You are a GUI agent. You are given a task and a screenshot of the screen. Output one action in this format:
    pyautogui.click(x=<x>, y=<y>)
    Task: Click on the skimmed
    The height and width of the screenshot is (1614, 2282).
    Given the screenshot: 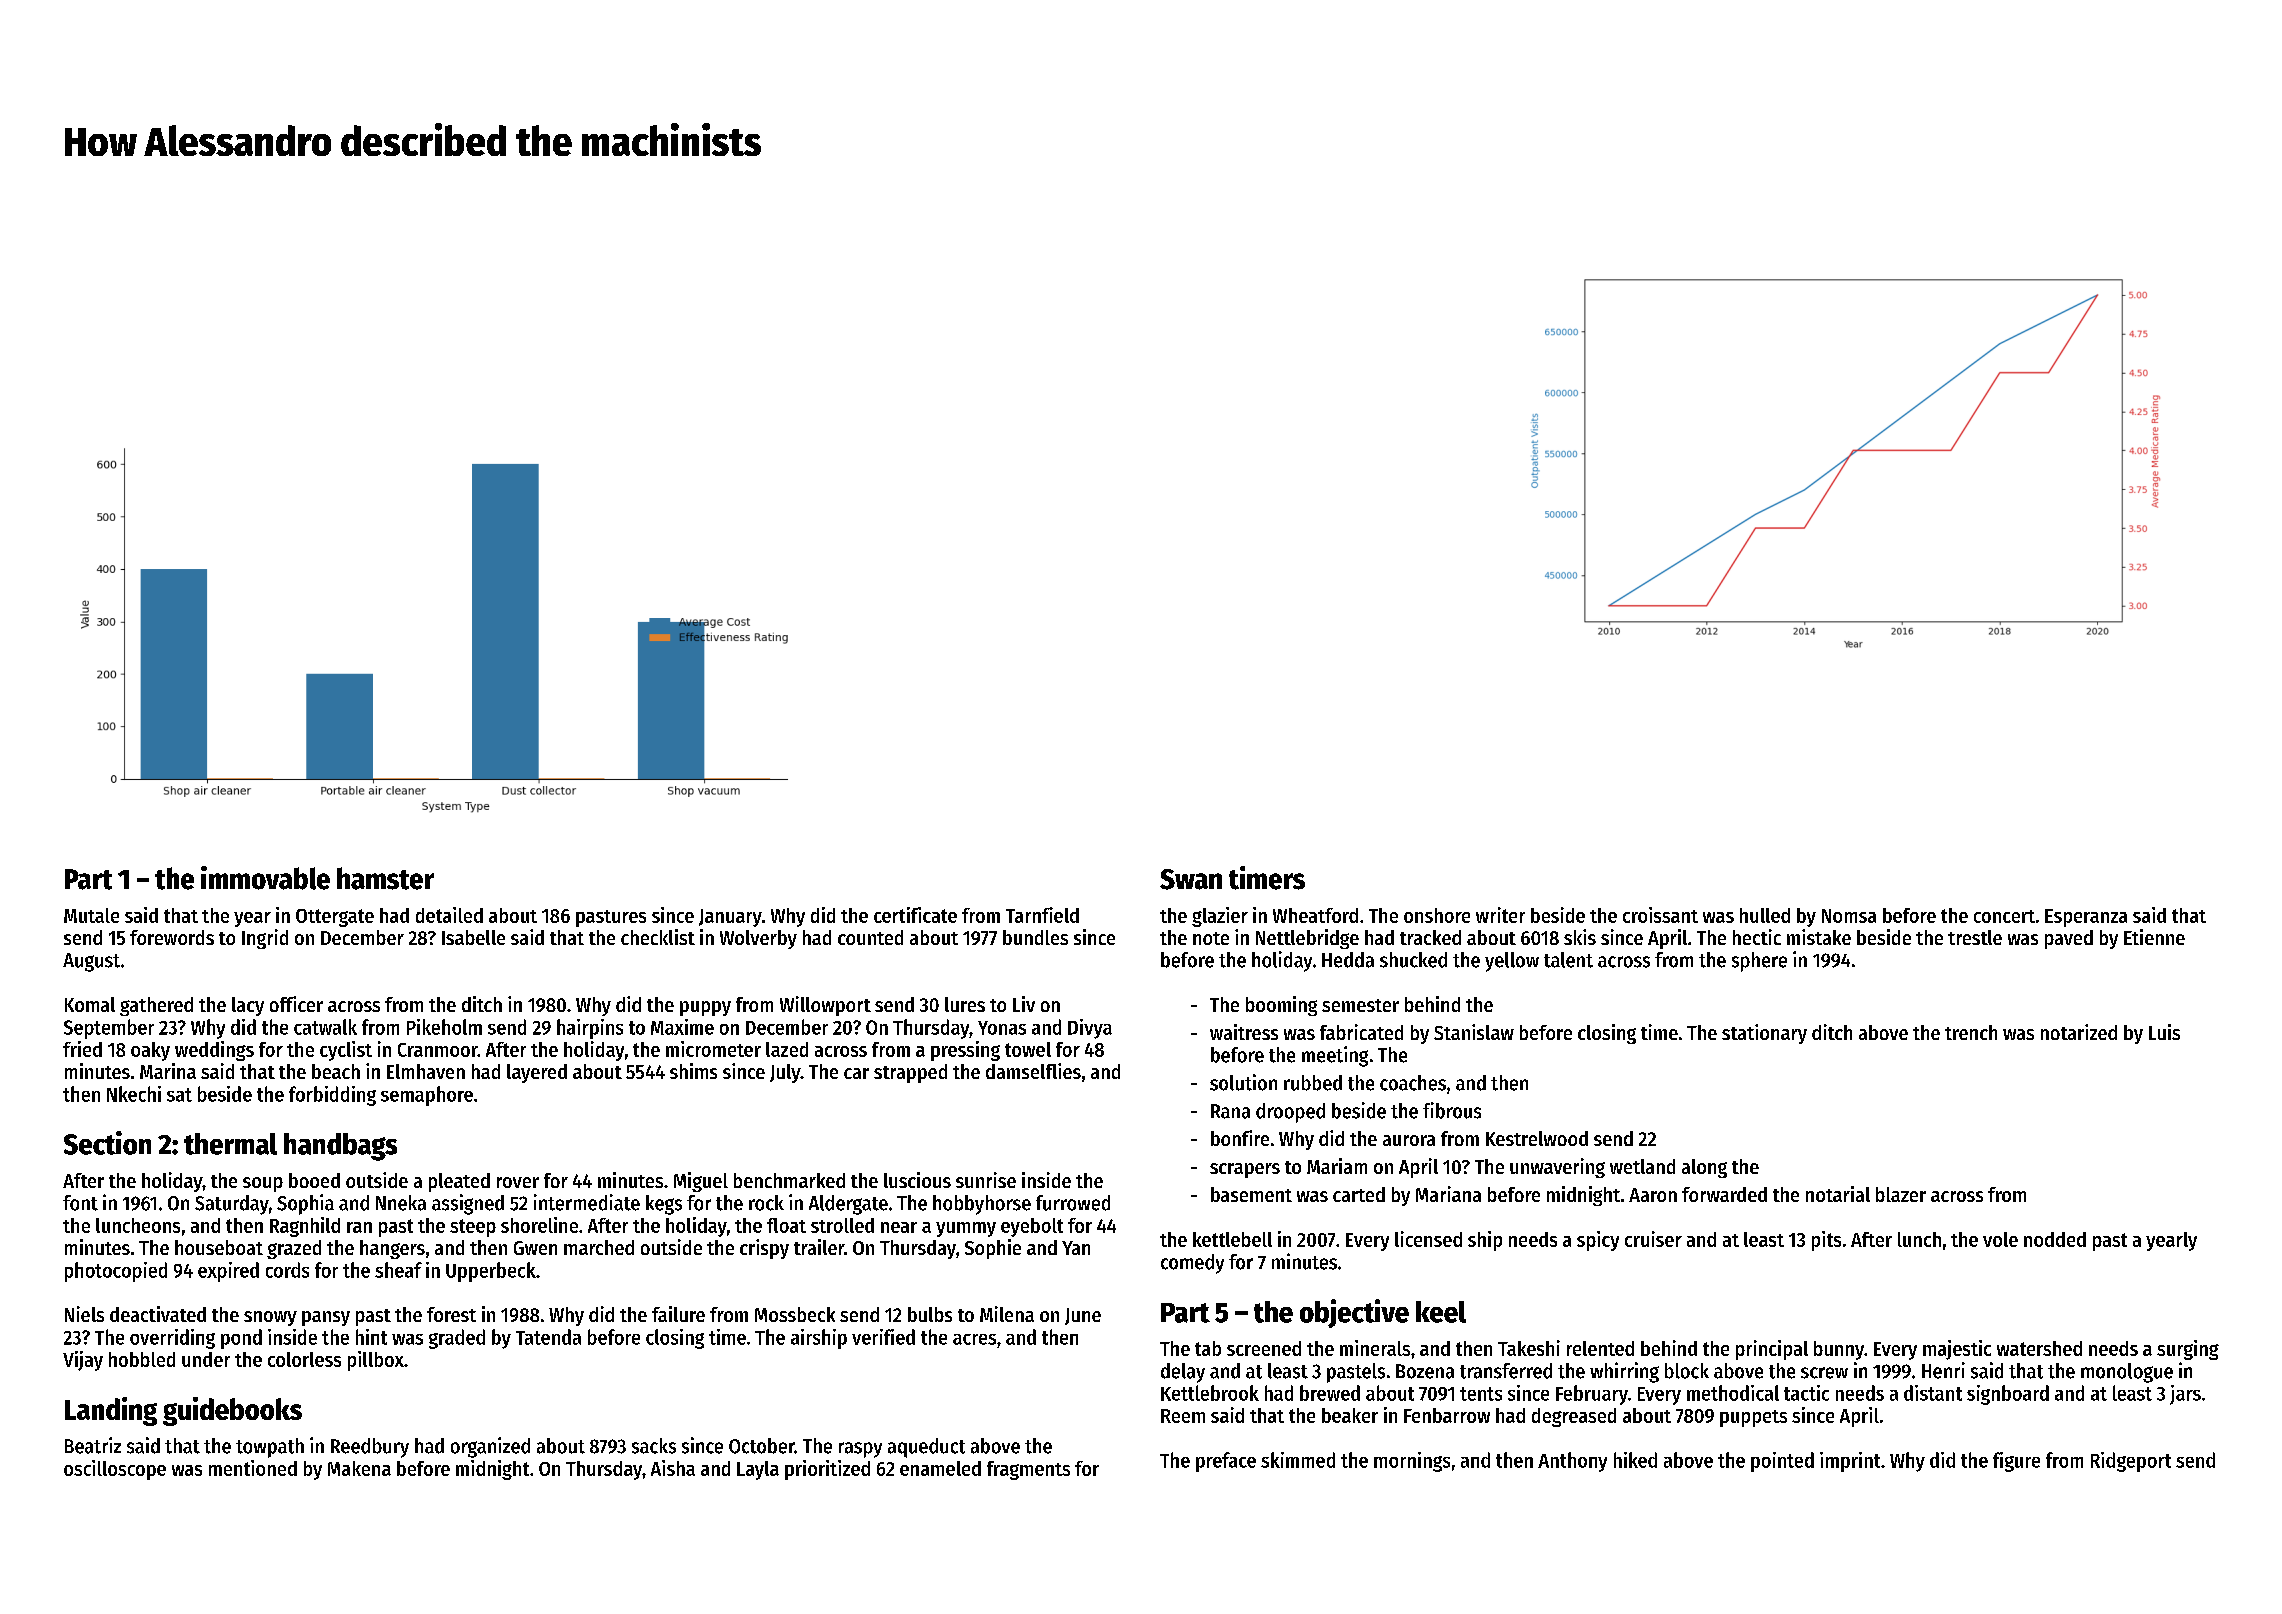 What is the action you would take?
    pyautogui.click(x=1298, y=1460)
